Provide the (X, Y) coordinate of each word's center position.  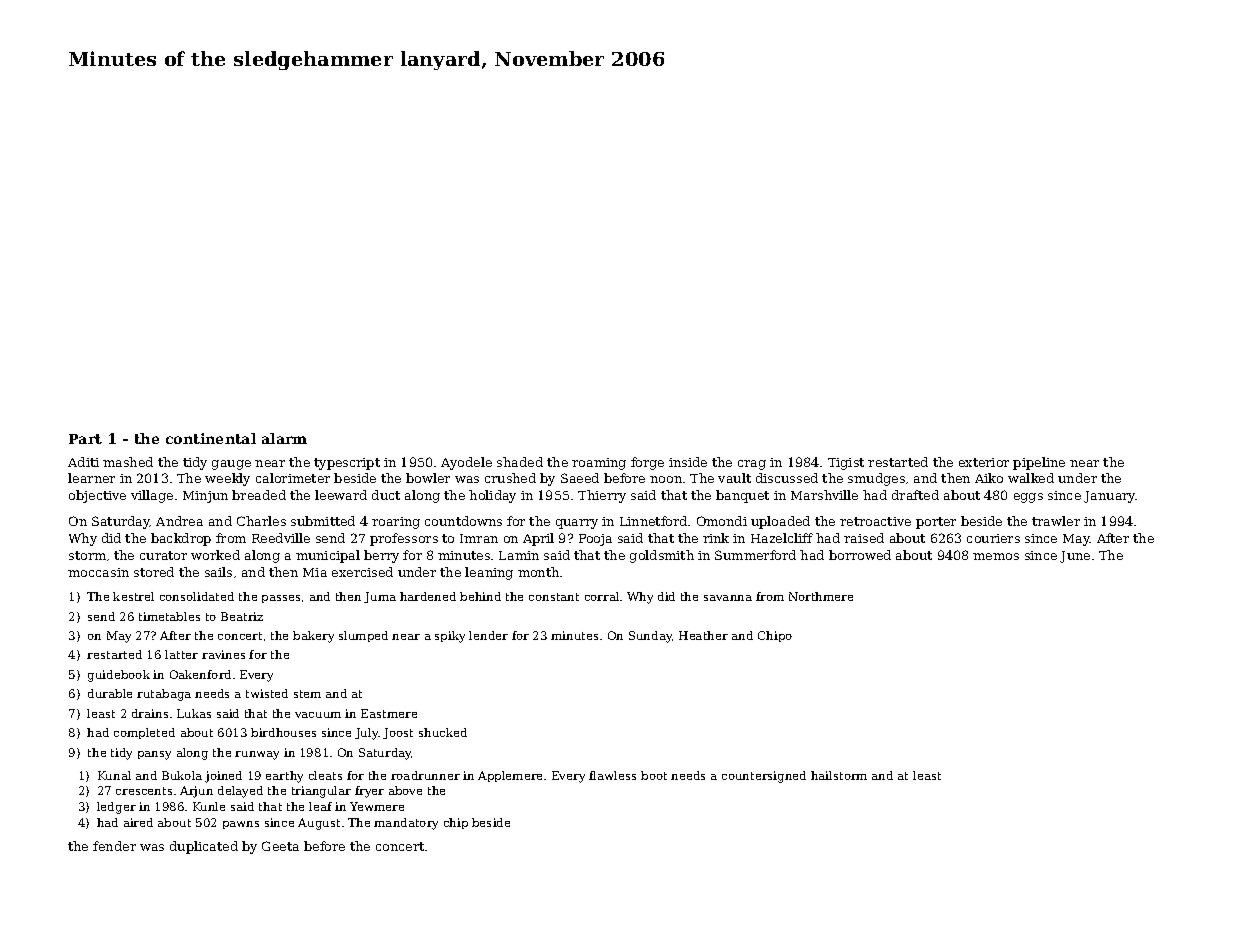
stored (154, 572)
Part (85, 439)
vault (734, 478)
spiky (450, 637)
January (1110, 497)
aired (138, 822)
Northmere (821, 596)
